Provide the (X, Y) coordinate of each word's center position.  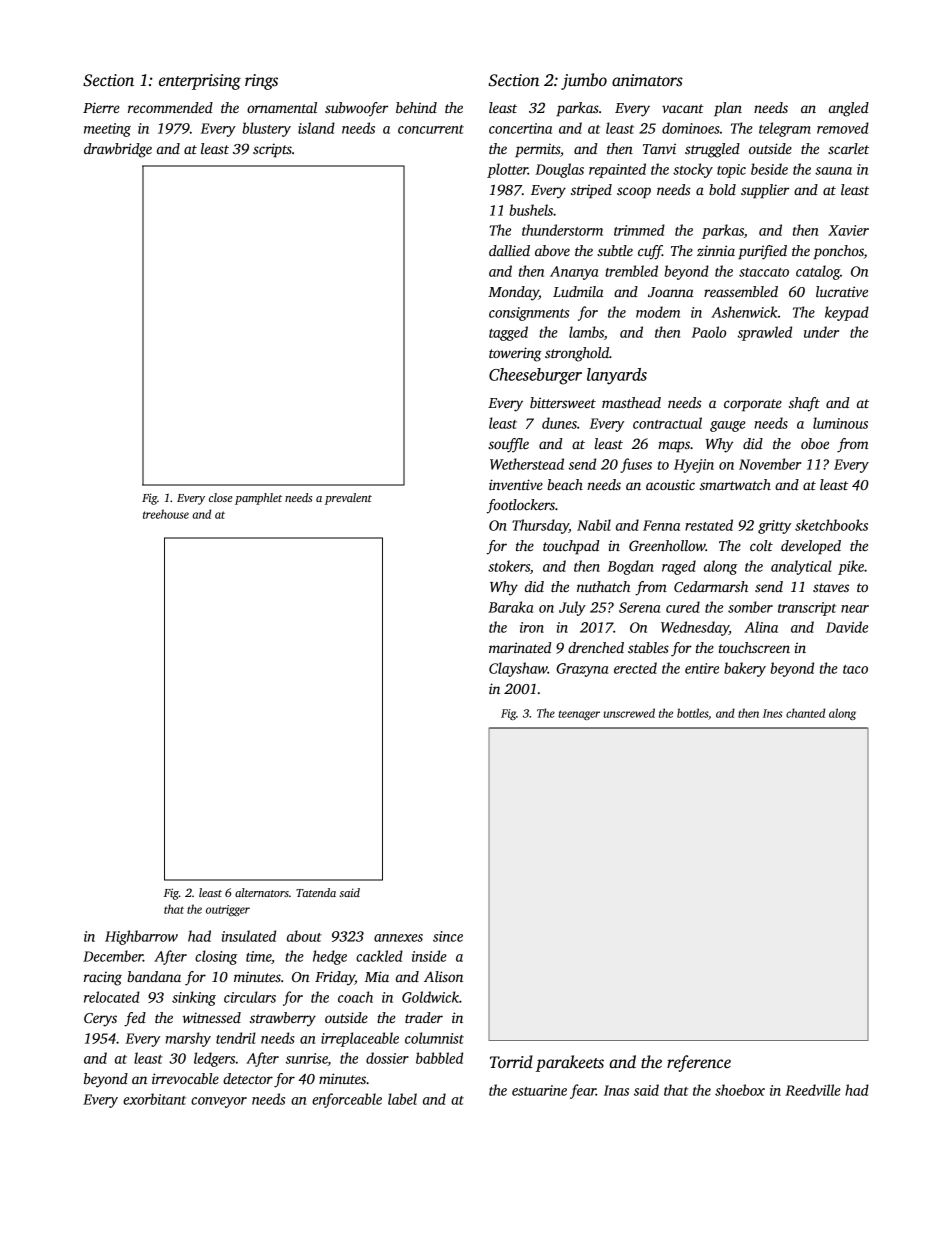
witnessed (211, 1017)
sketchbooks (831, 525)
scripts (272, 150)
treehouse (166, 514)
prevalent (348, 499)
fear (583, 1091)
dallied (509, 250)
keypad (847, 313)
